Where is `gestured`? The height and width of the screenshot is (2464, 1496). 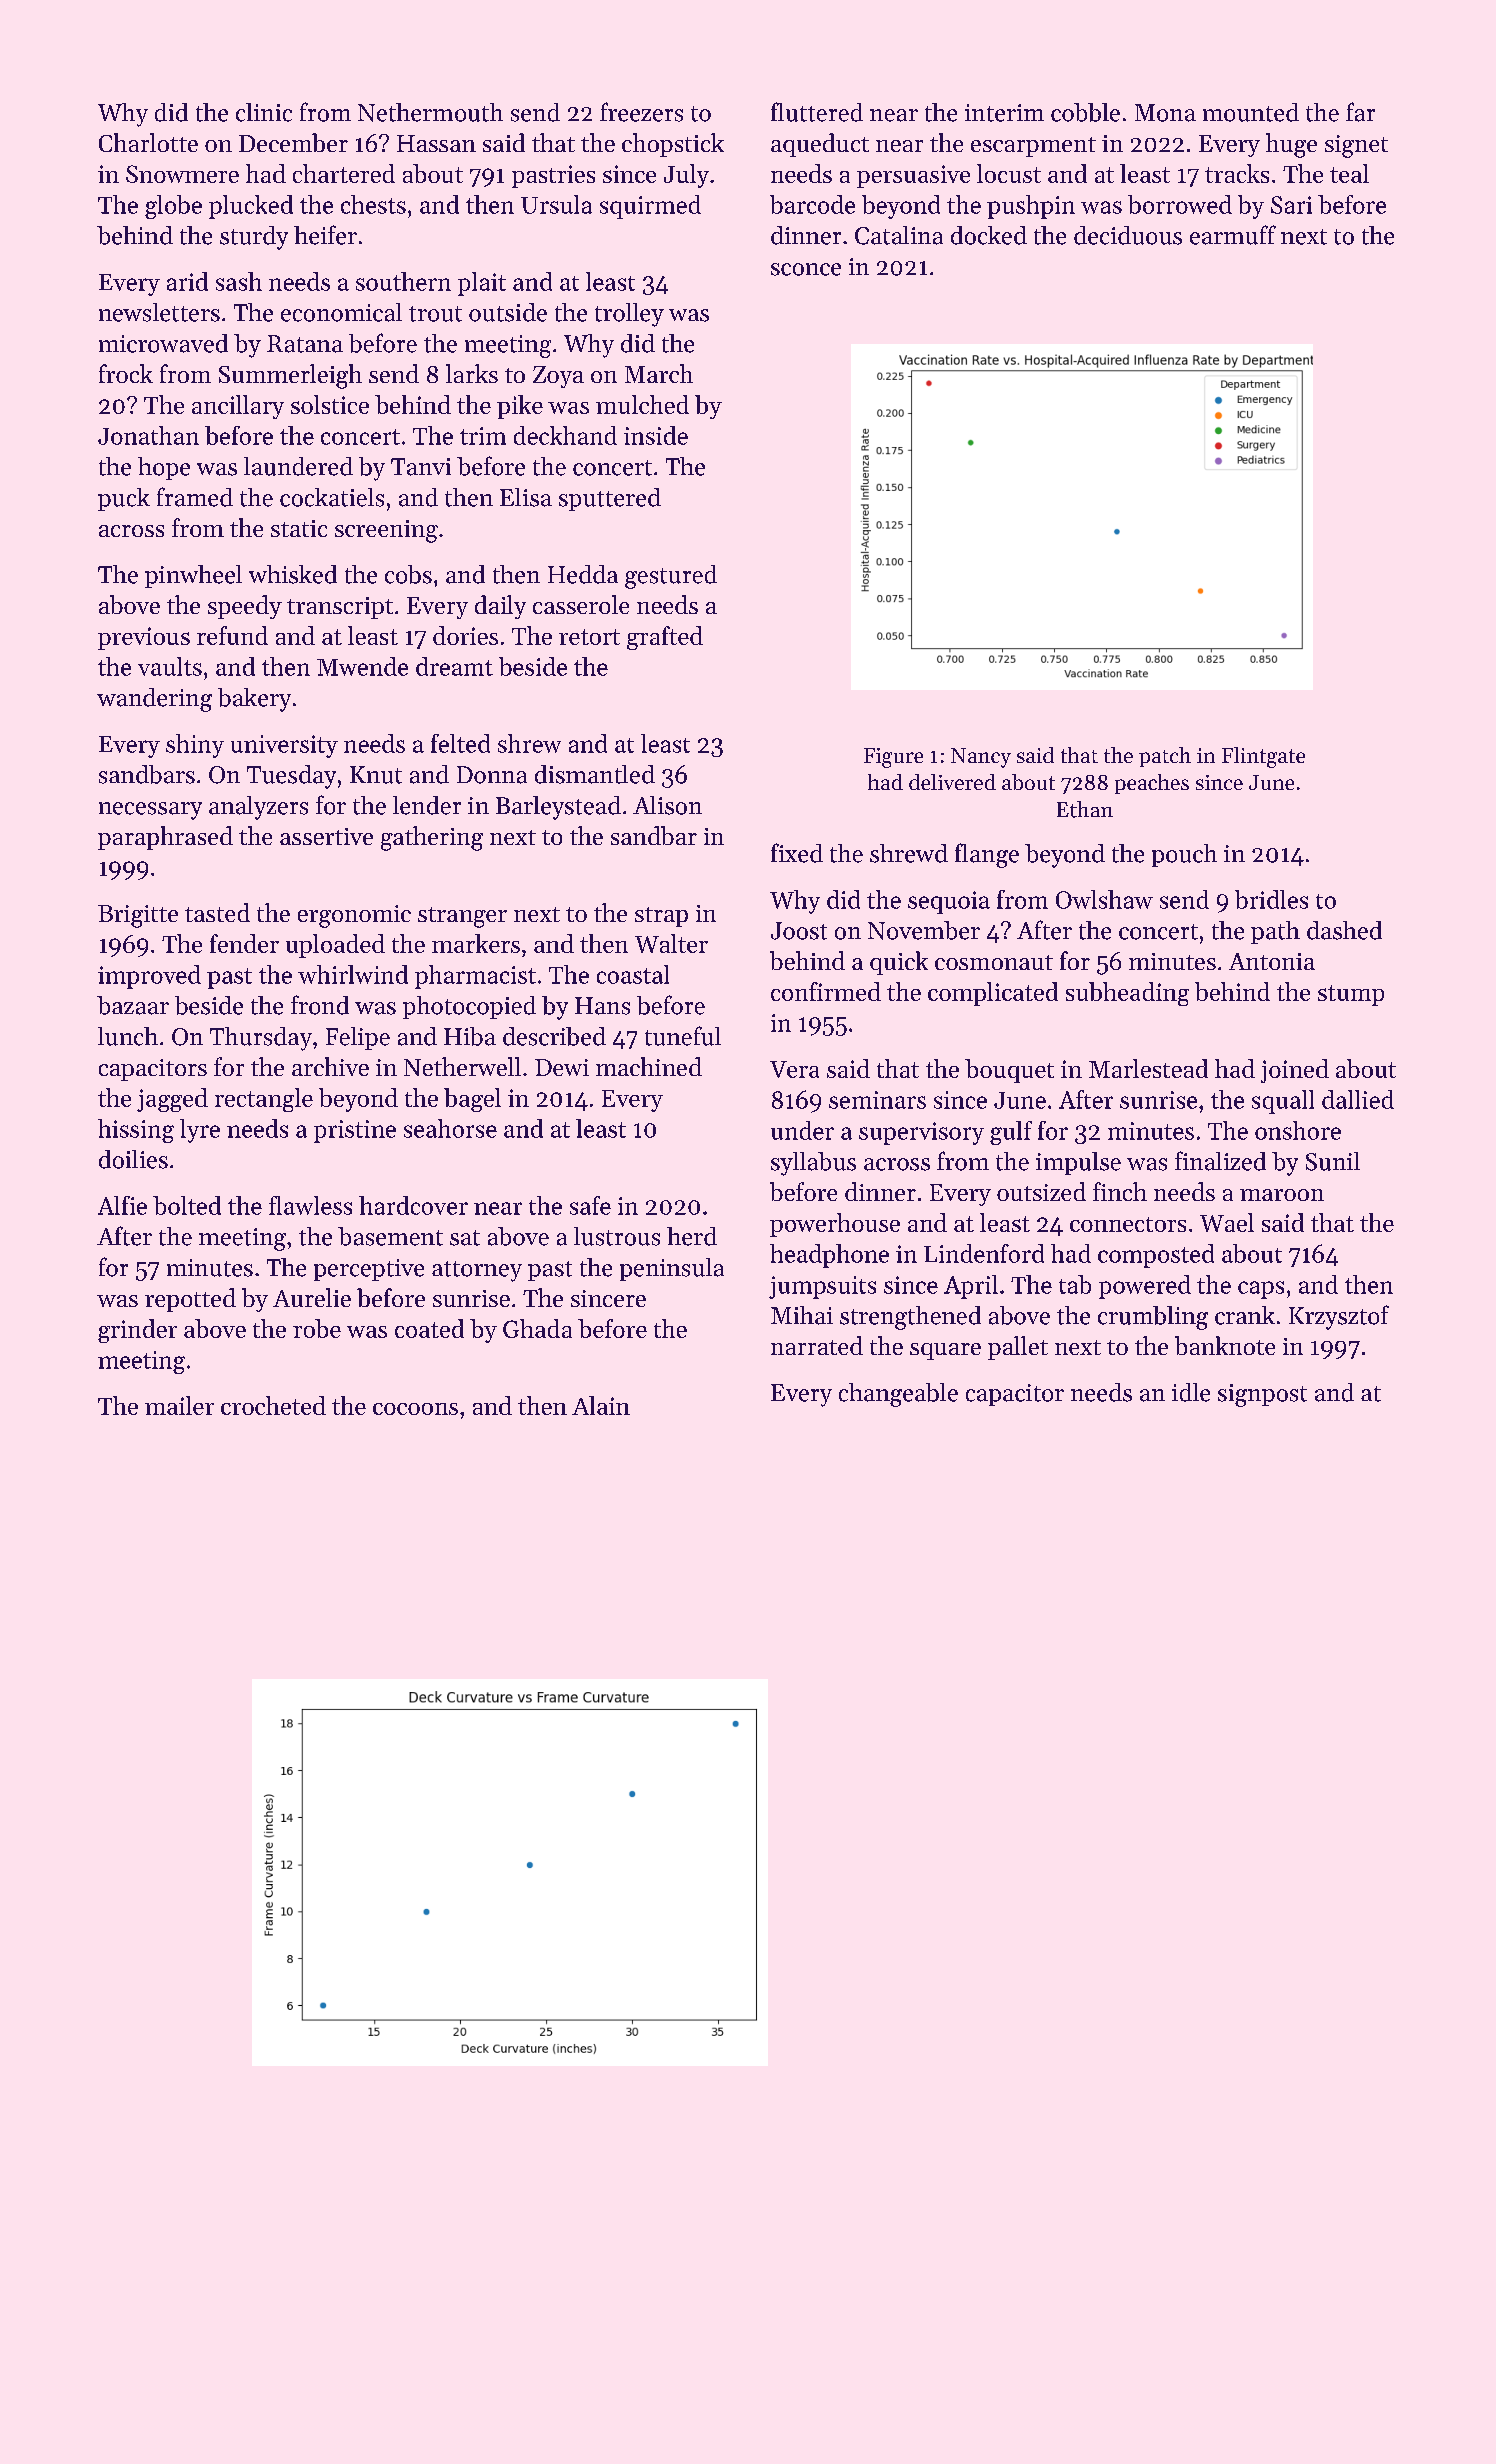 gestured is located at coordinates (671, 577).
